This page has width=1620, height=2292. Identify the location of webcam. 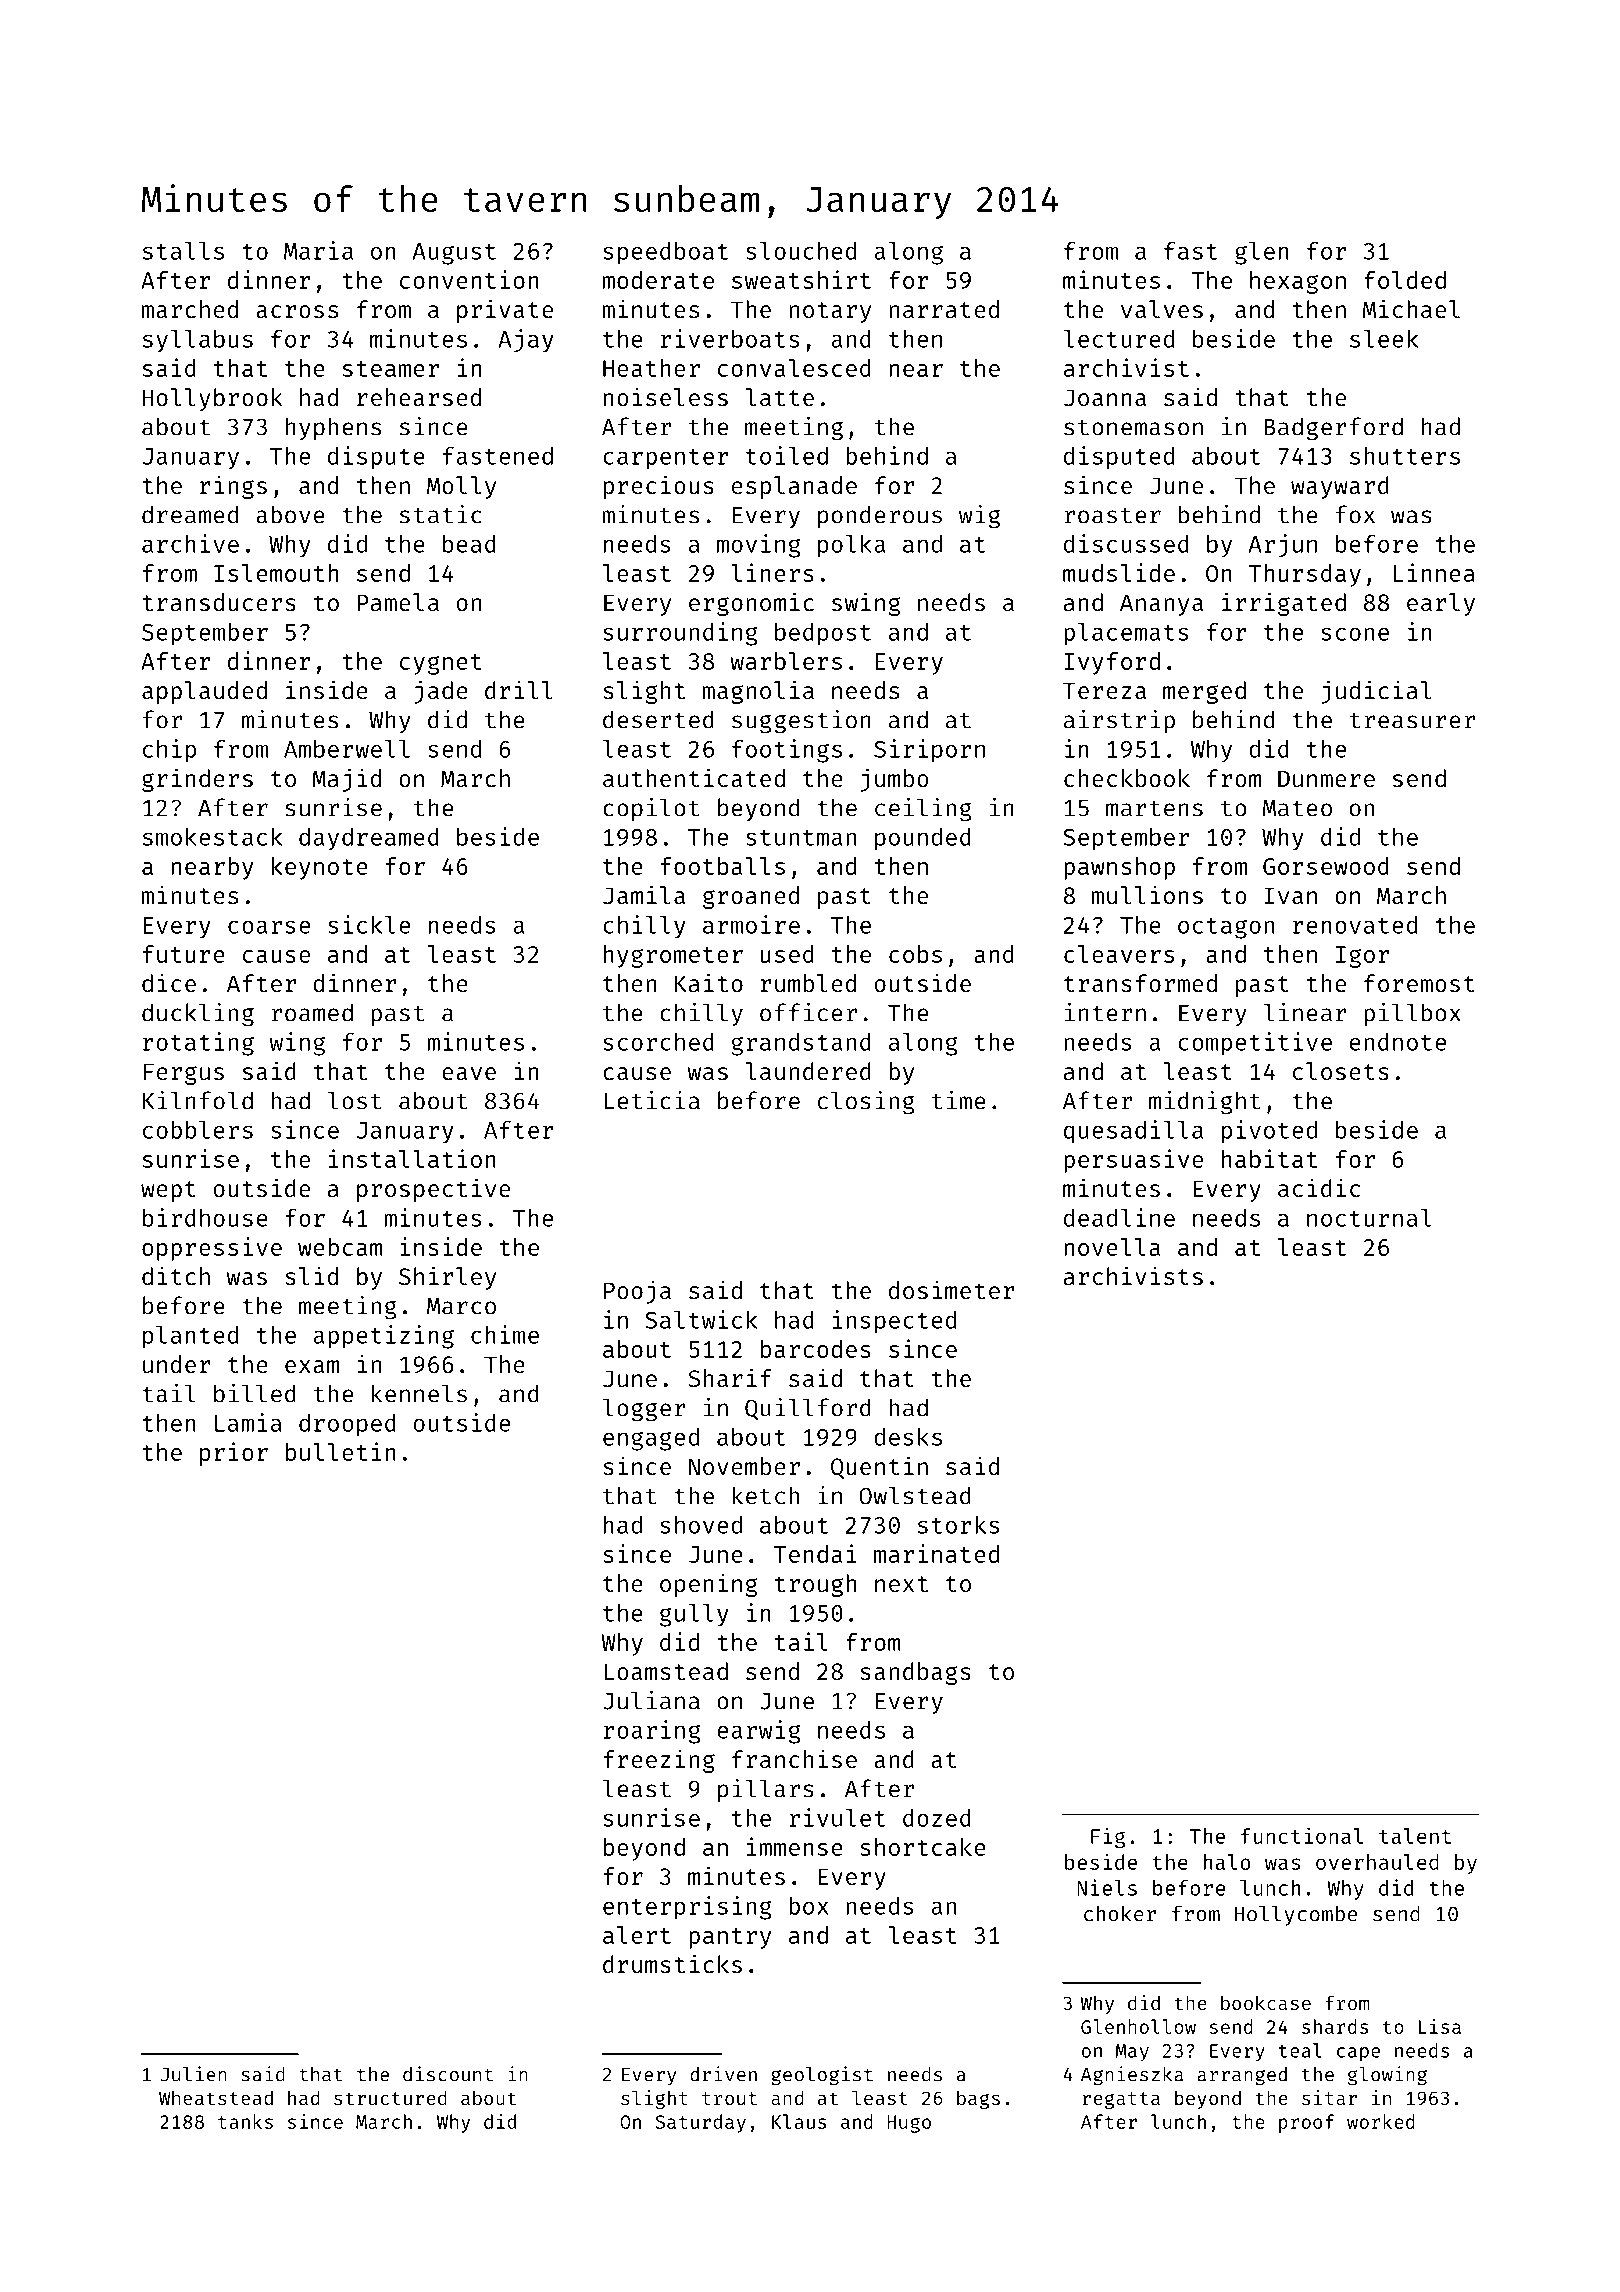
(340, 1247).
